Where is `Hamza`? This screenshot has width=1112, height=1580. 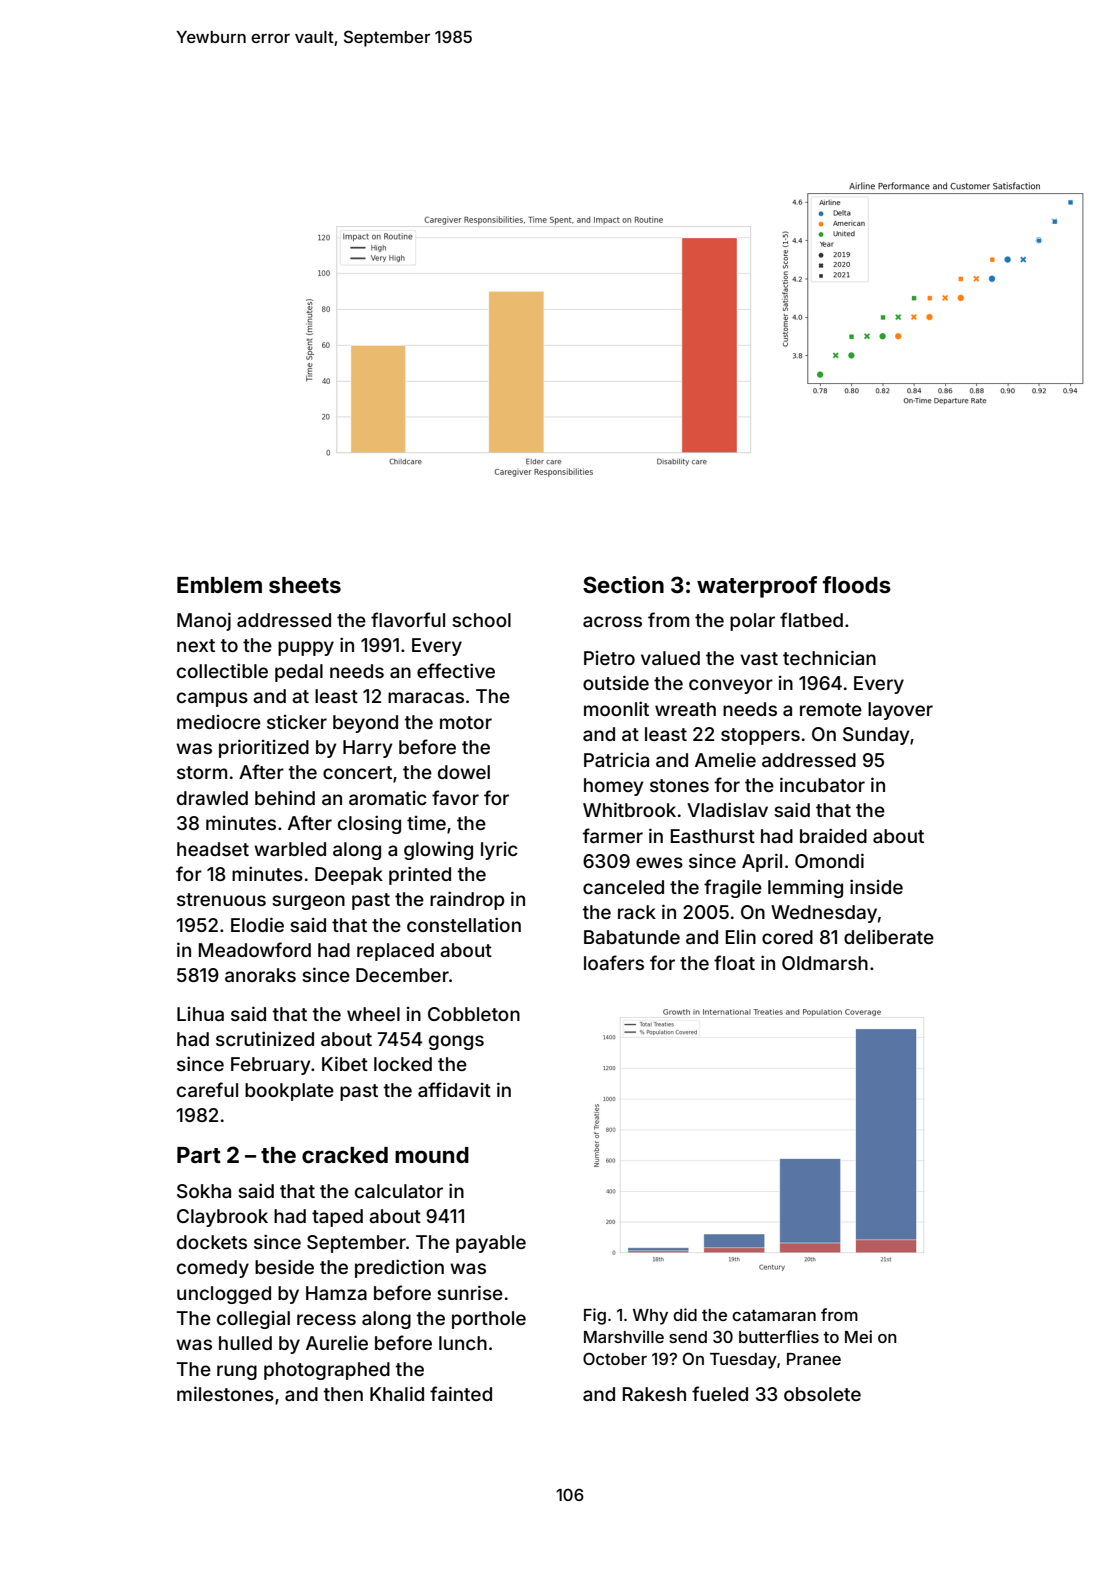
Hamza is located at coordinates (336, 1293).
